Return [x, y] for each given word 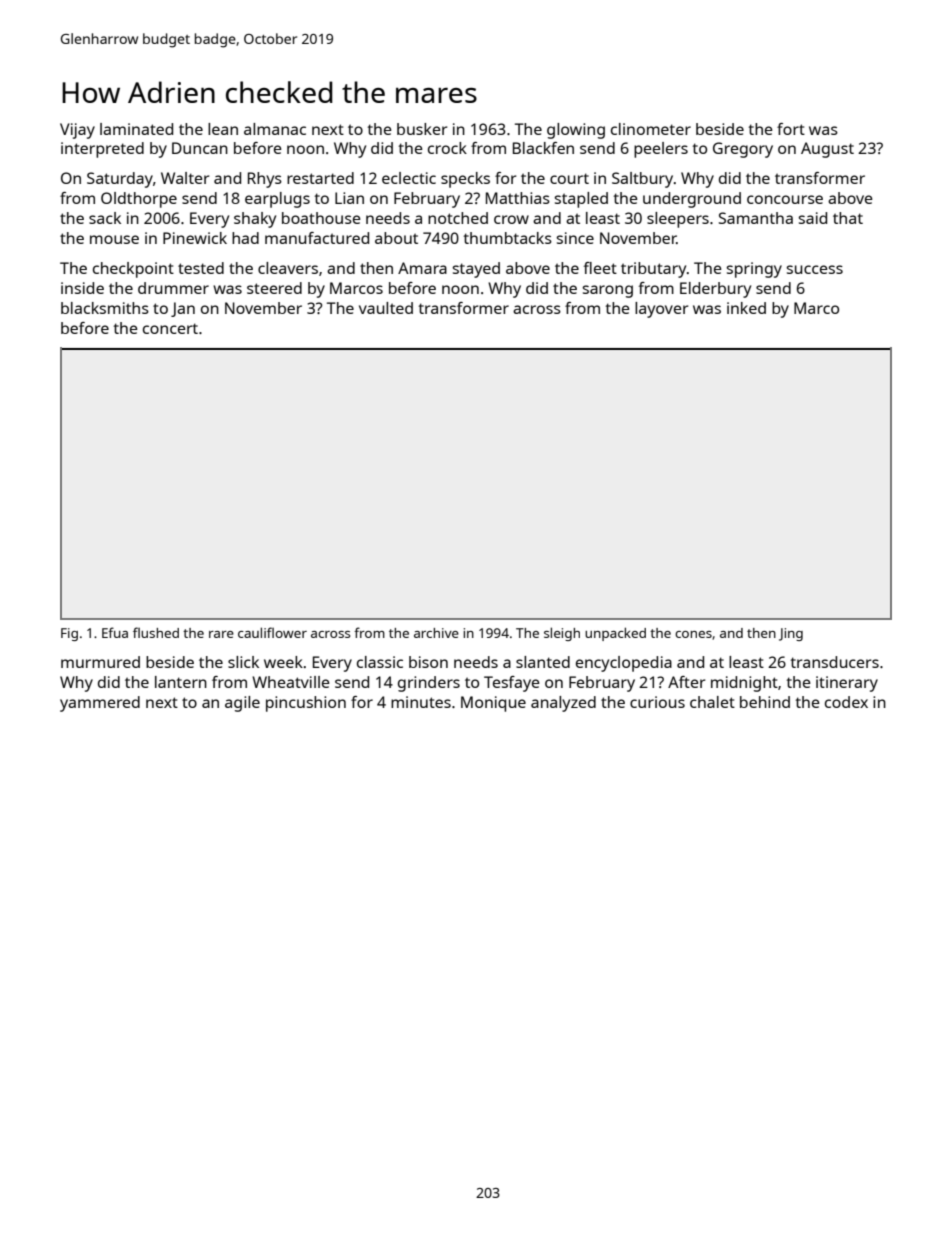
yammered [100, 704]
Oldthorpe [139, 200]
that [848, 218]
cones [693, 634]
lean [223, 129]
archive [436, 633]
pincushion [306, 704]
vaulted [386, 308]
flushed [156, 632]
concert [170, 328]
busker [422, 129]
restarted [320, 178]
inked [746, 308]
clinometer [651, 129]
